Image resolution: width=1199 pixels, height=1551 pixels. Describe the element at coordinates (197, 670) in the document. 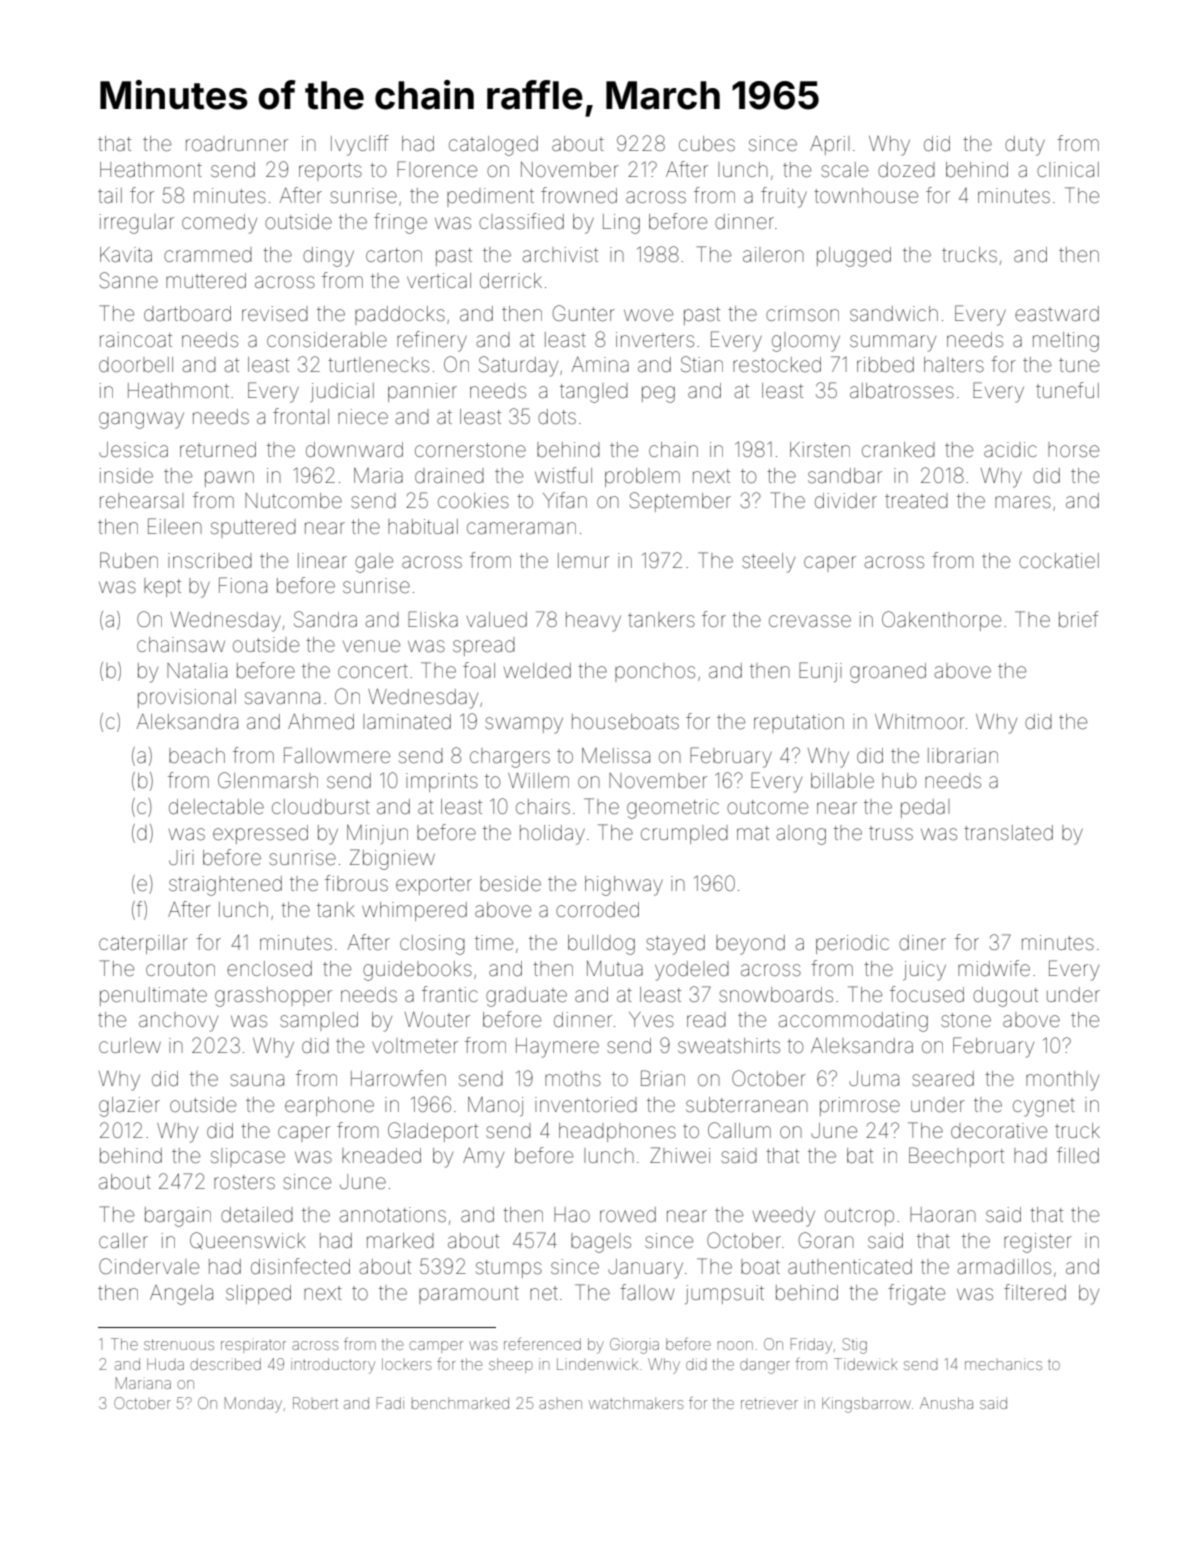

I see `Natalia` at that location.
